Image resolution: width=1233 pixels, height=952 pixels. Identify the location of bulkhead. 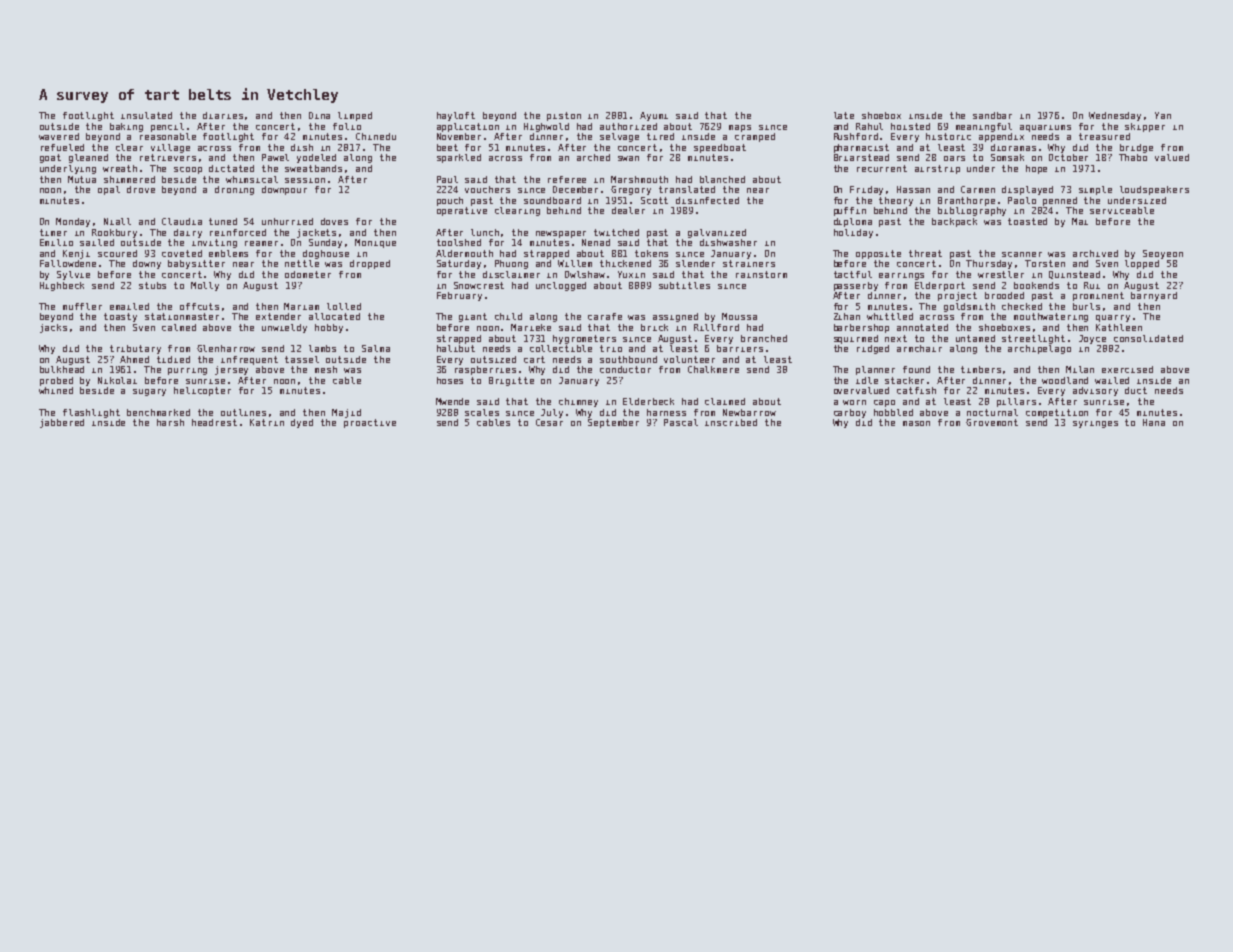
(62, 369).
